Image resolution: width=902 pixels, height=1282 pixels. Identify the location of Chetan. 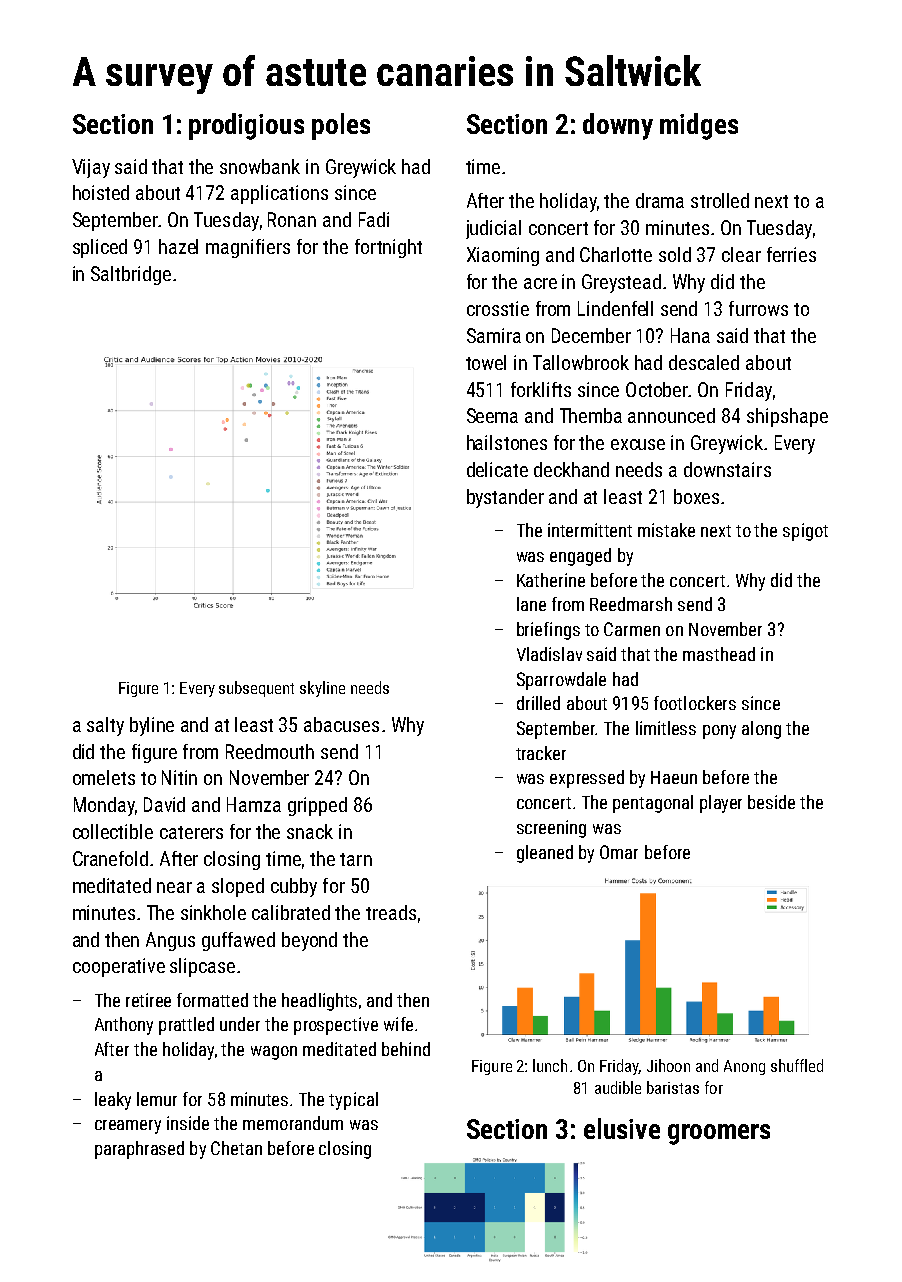
(236, 1148).
